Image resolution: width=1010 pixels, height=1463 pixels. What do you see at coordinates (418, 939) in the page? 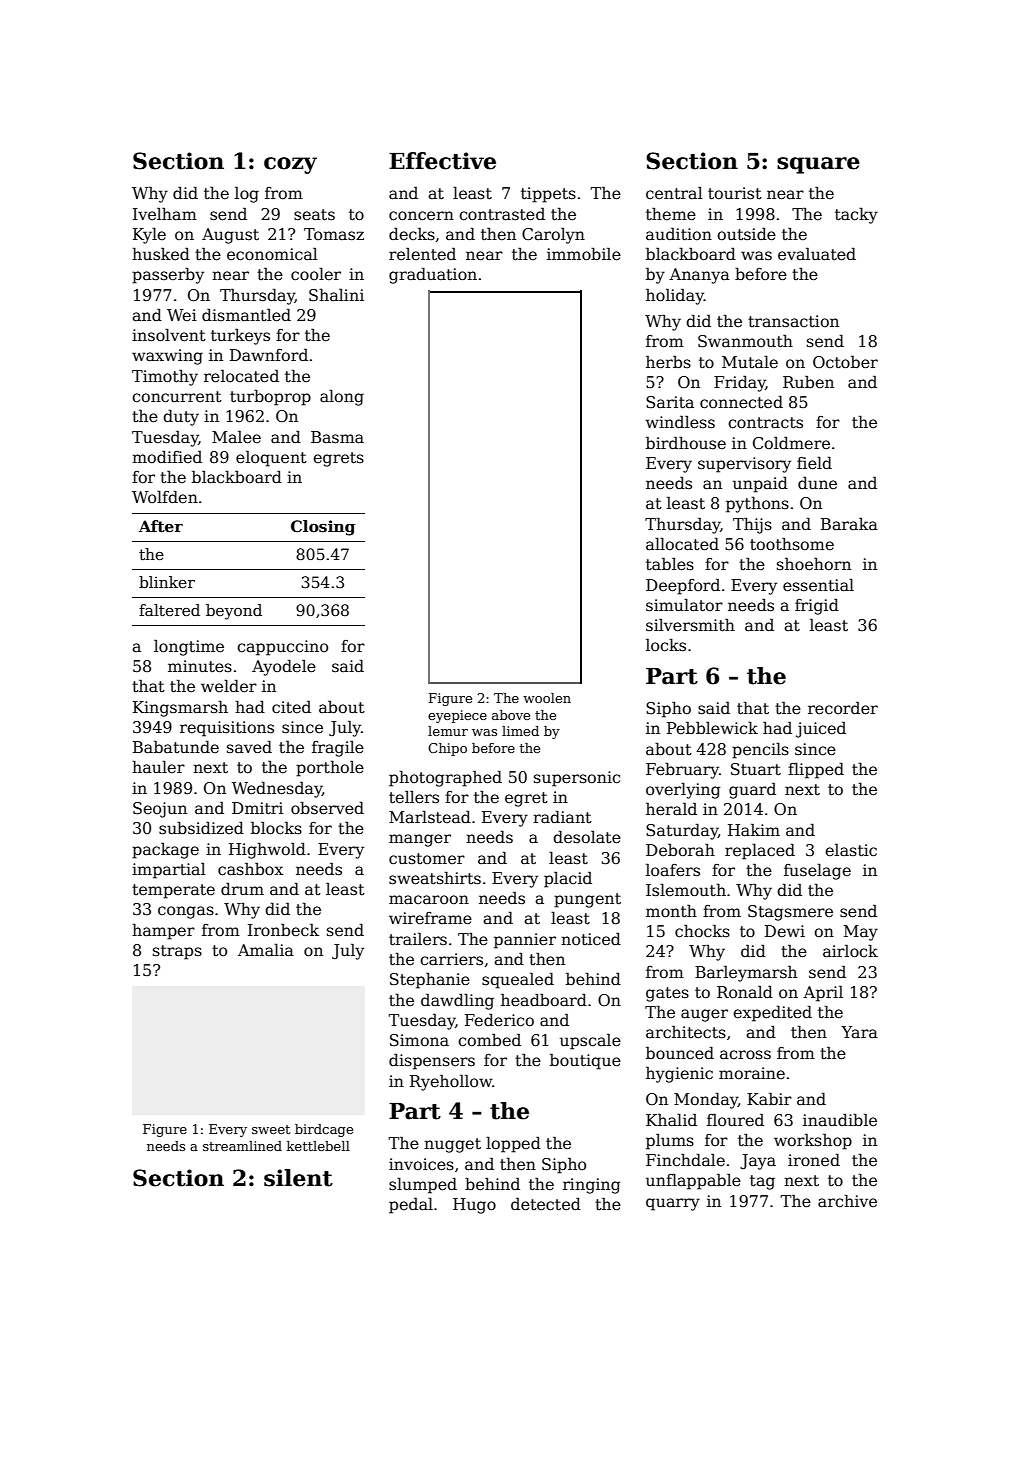
I see `trailers` at bounding box center [418, 939].
